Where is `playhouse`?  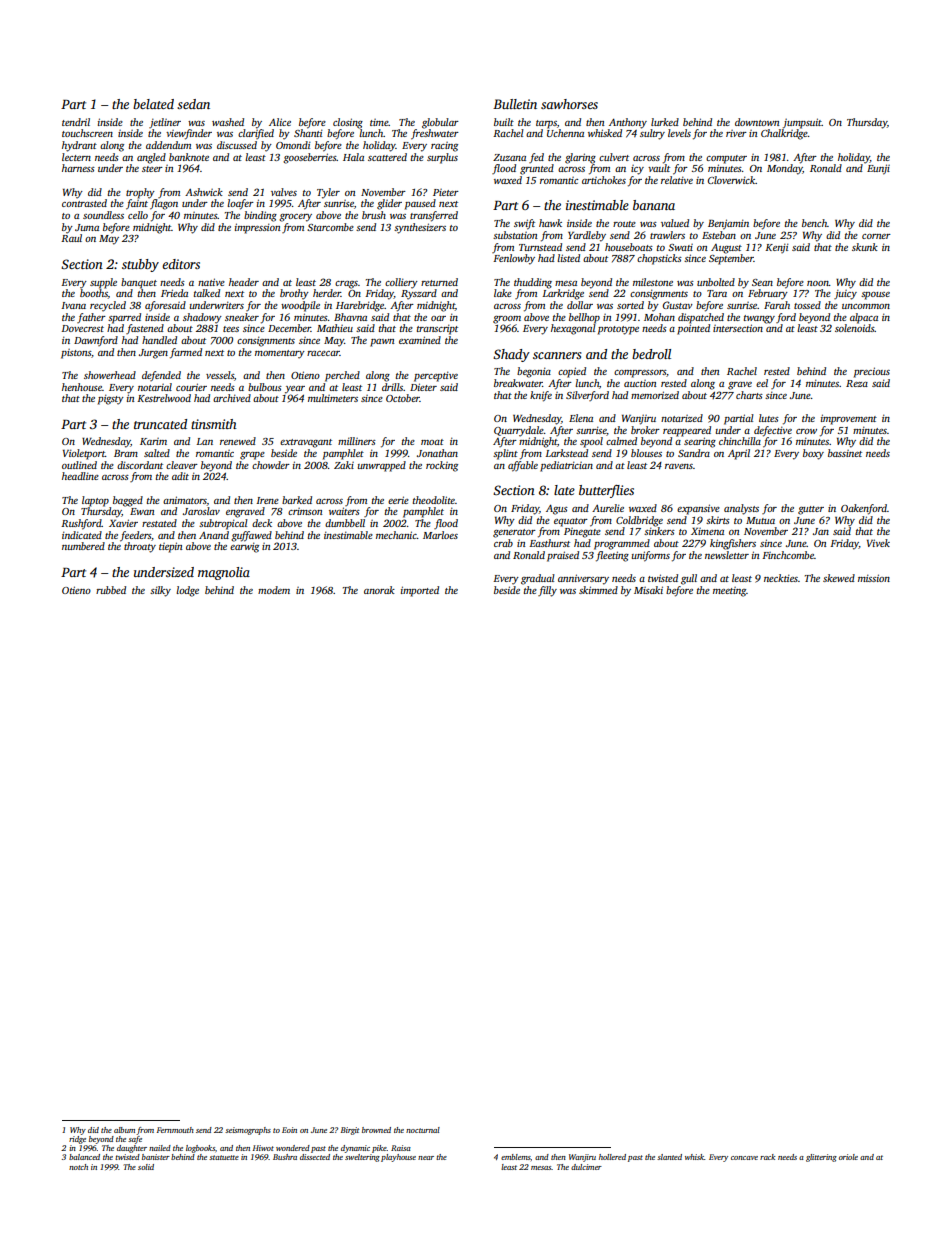
playhouse is located at coordinates (398, 1158).
